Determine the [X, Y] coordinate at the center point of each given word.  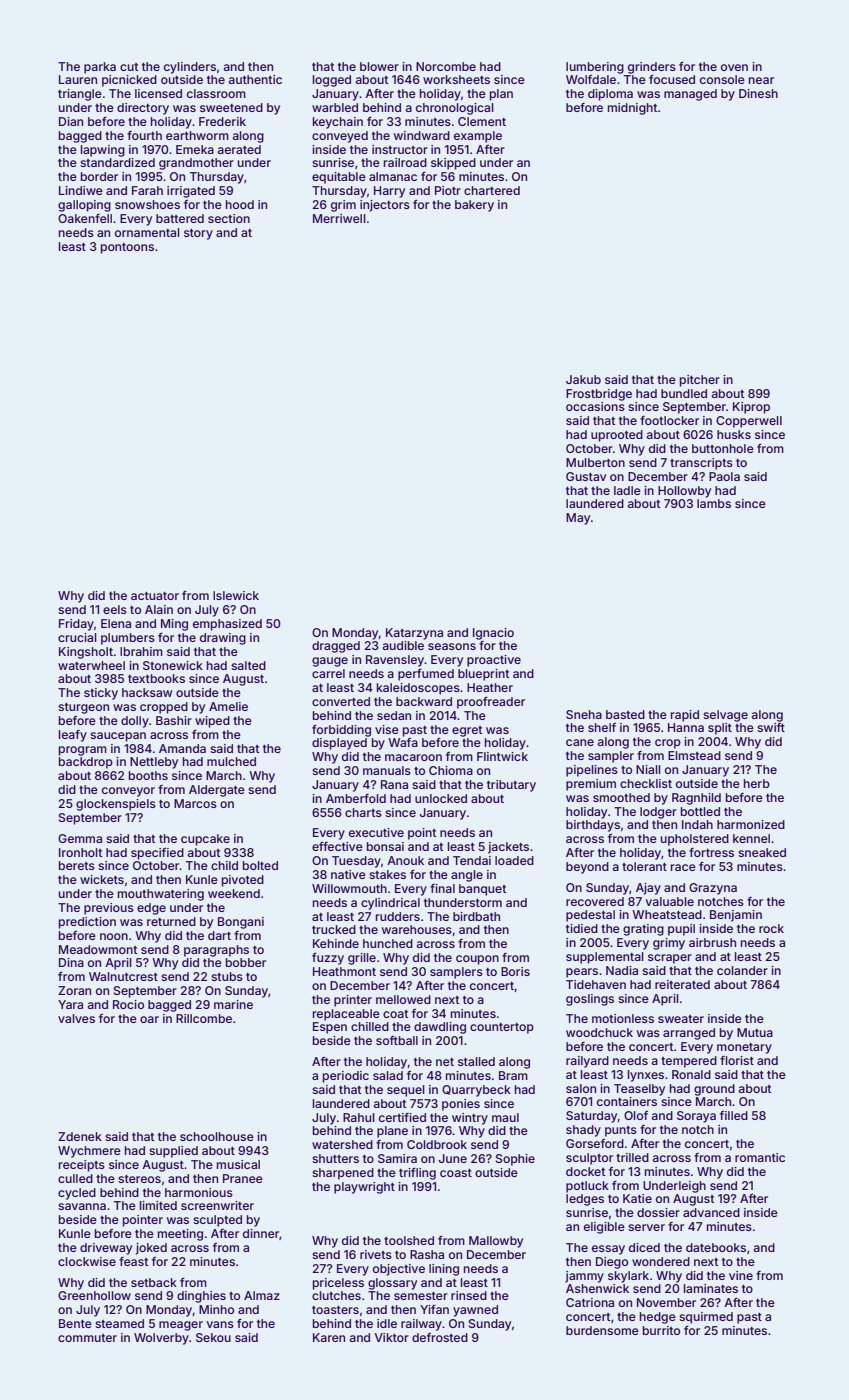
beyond [587, 868]
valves [76, 1018]
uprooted [617, 436]
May [578, 519]
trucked [334, 929]
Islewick [236, 595]
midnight [632, 109]
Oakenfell [85, 218]
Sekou [213, 1337]
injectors [385, 206]
